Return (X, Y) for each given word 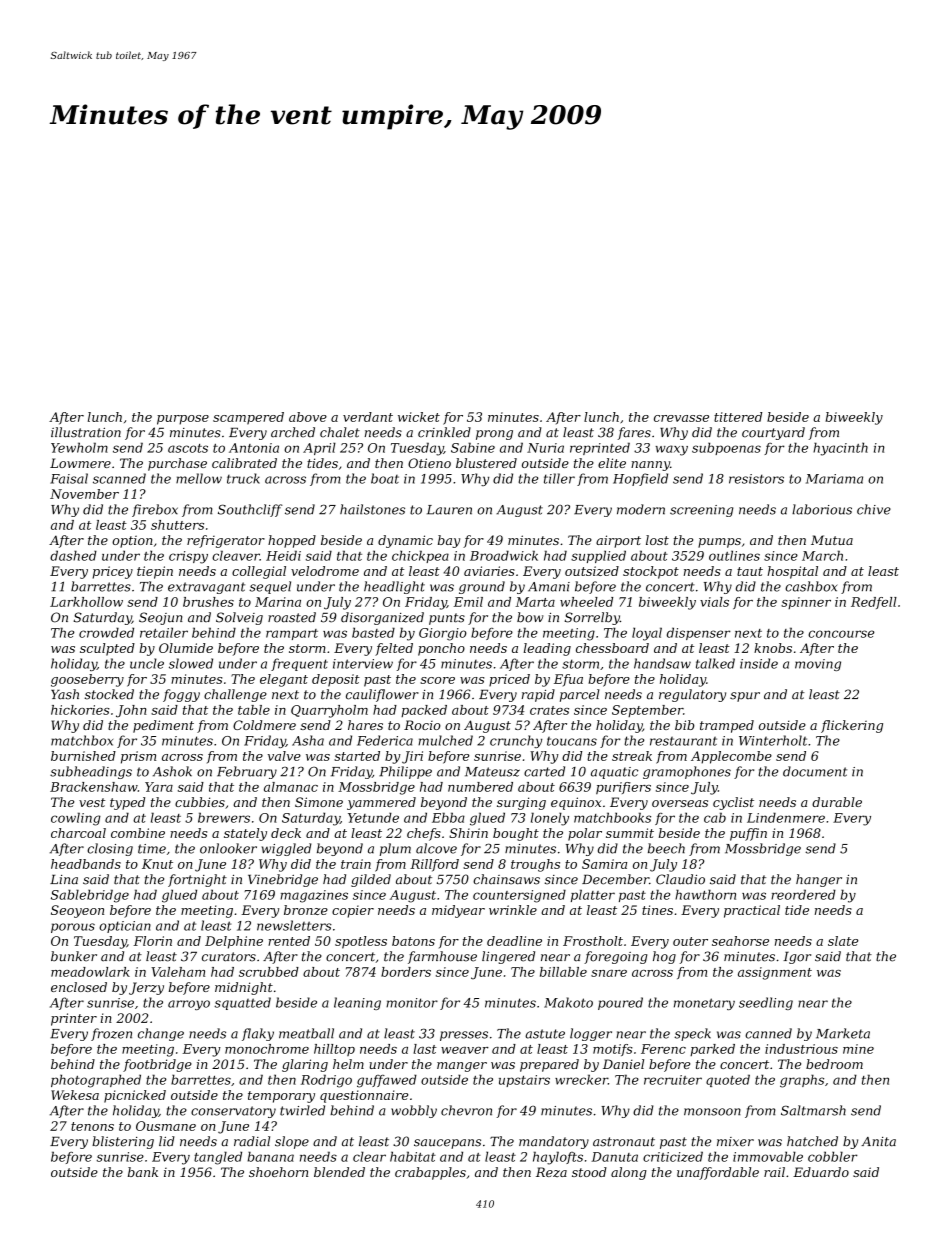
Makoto (568, 1002)
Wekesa (75, 1095)
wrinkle (513, 910)
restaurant (683, 741)
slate (843, 941)
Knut (157, 864)
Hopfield (640, 479)
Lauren (449, 510)
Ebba (448, 817)
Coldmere (264, 725)
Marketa (843, 1033)
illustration (86, 432)
